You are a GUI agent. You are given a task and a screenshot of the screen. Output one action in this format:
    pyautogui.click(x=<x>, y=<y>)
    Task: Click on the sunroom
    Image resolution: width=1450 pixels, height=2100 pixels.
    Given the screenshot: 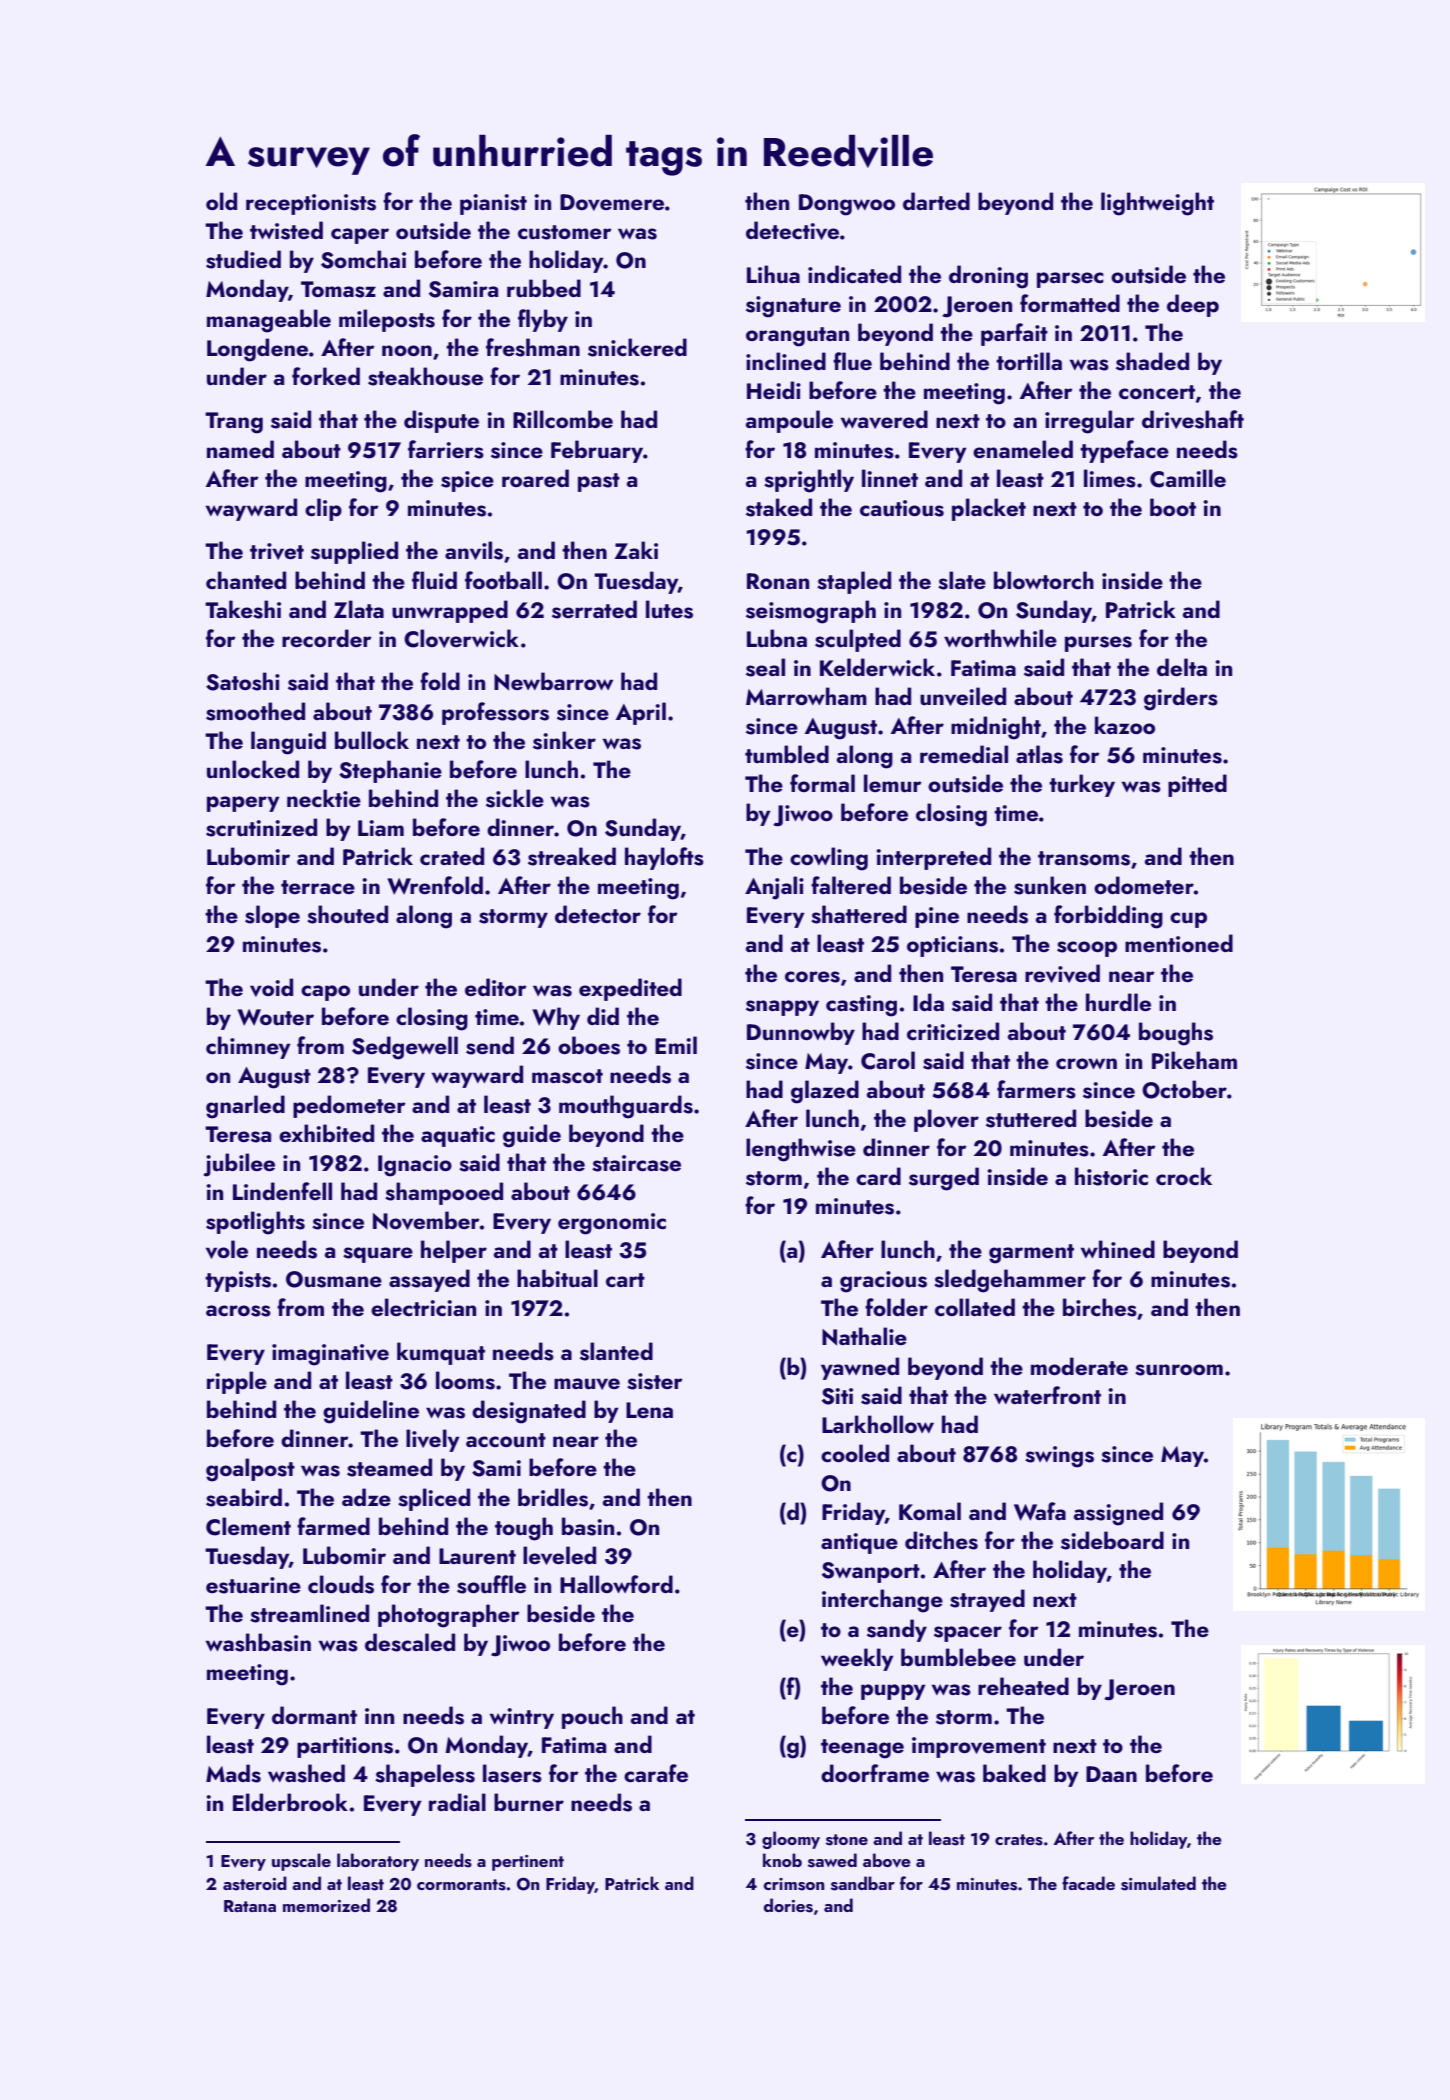 What is the action you would take?
    pyautogui.click(x=1179, y=1370)
